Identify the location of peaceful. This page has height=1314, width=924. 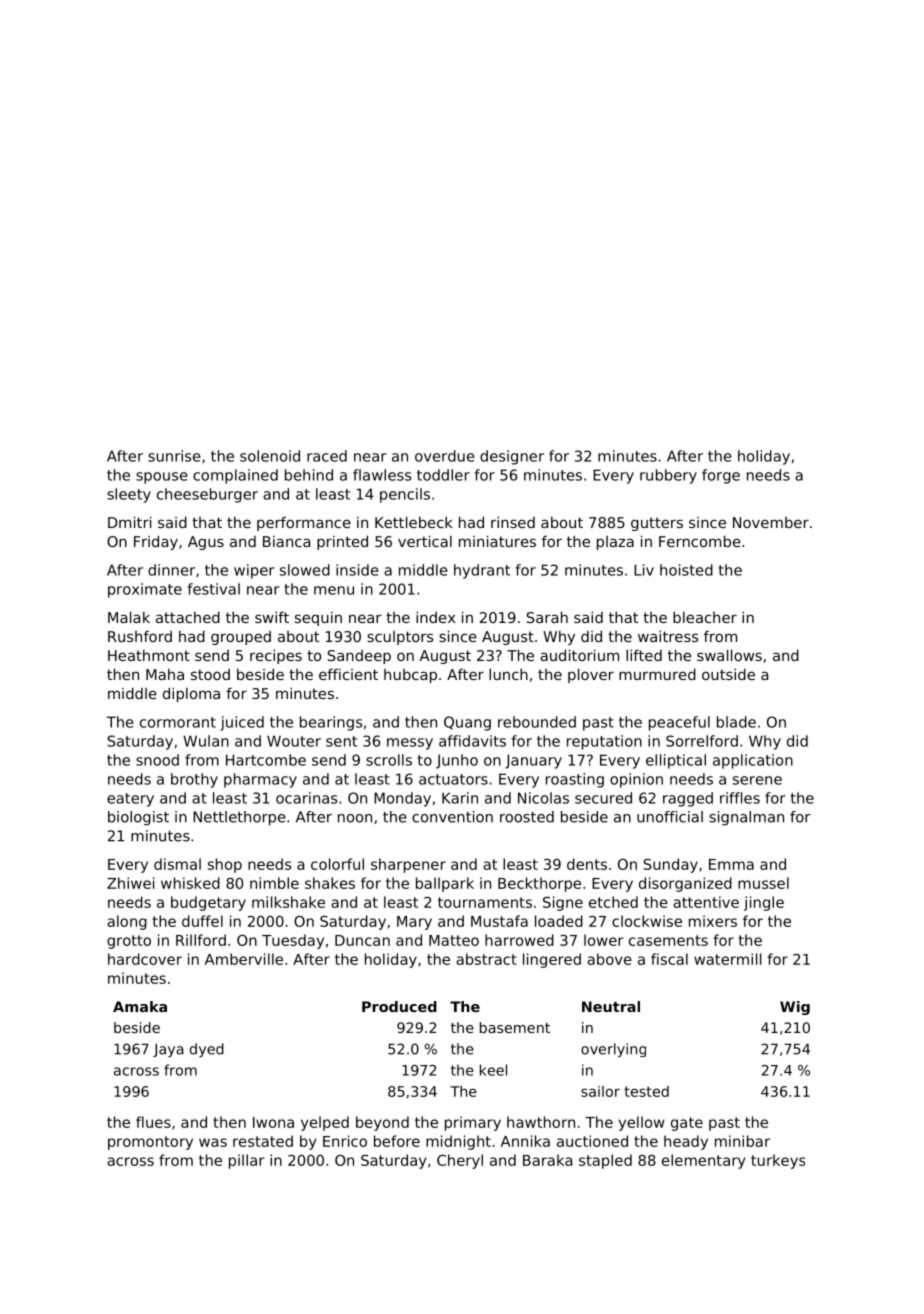
(679, 723).
